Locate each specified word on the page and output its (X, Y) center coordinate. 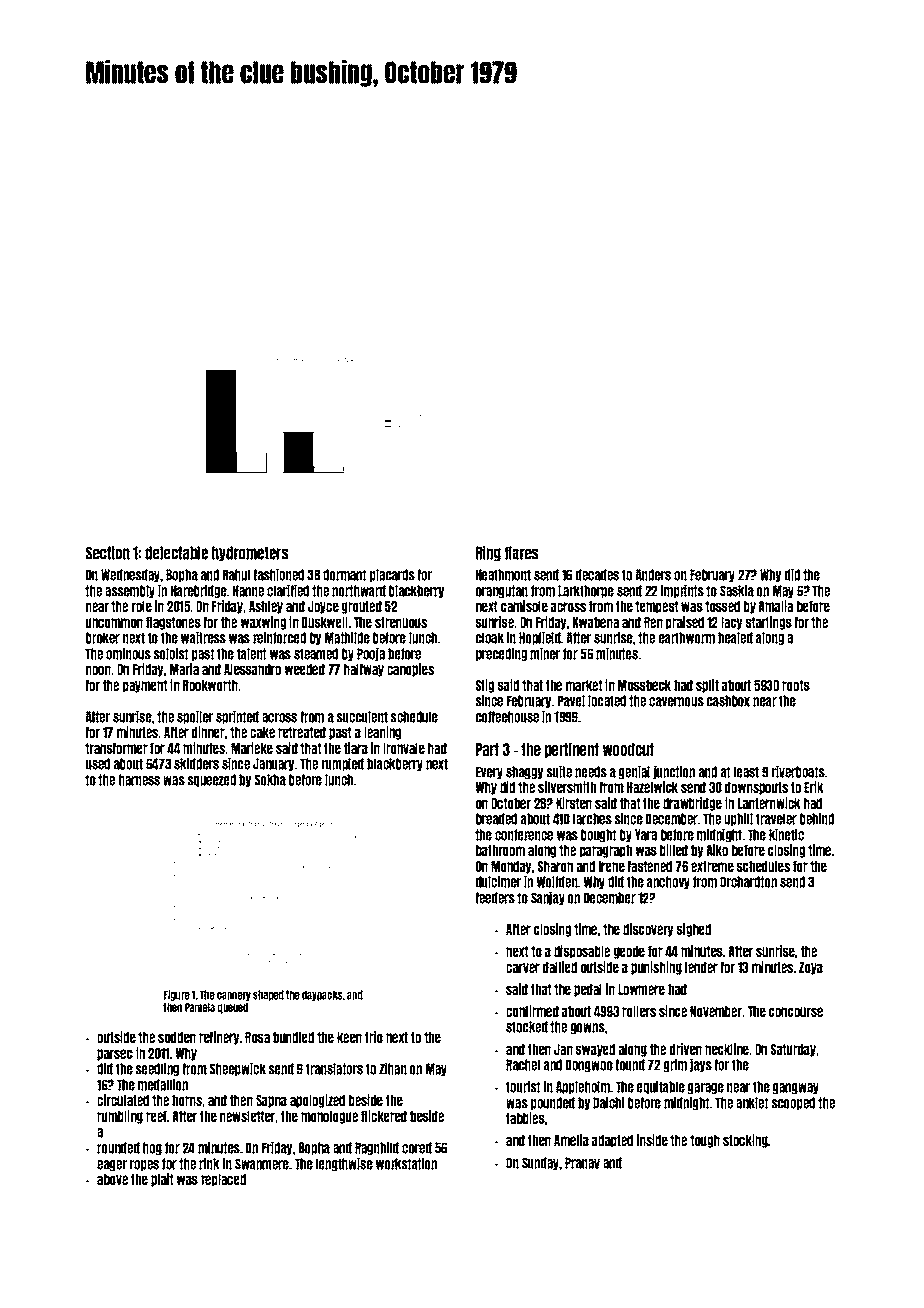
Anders (653, 575)
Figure (177, 995)
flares (522, 553)
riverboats (798, 771)
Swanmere (262, 1164)
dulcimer (498, 881)
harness (139, 780)
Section (108, 553)
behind (817, 818)
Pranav (582, 1163)
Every (489, 772)
